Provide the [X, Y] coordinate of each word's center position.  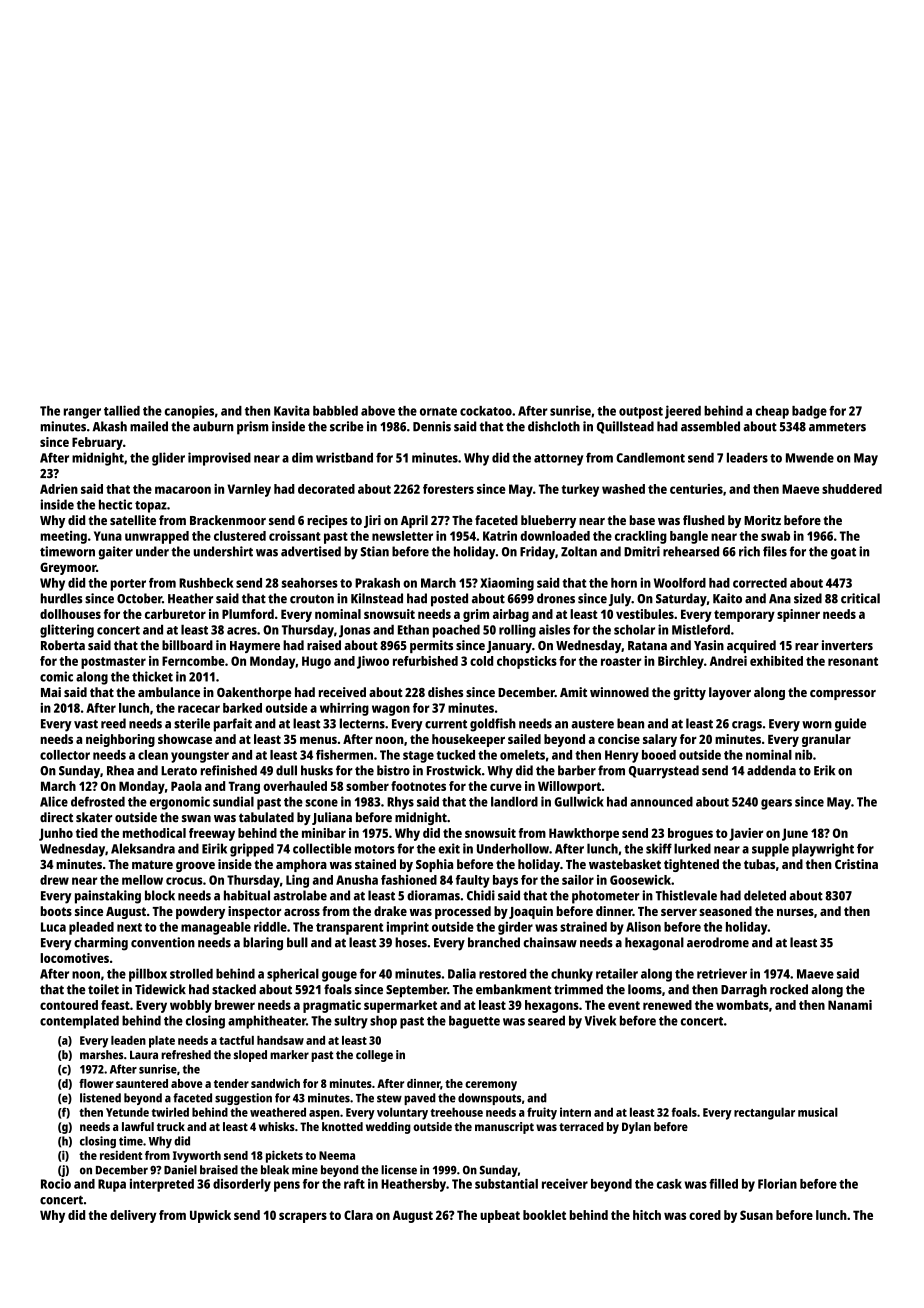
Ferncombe [193, 661]
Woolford [680, 583]
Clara [358, 1215]
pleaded [91, 928]
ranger [82, 413]
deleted [765, 895]
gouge [339, 976]
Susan [756, 1215]
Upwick [210, 1216]
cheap [772, 412]
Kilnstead [377, 598]
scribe [347, 426]
